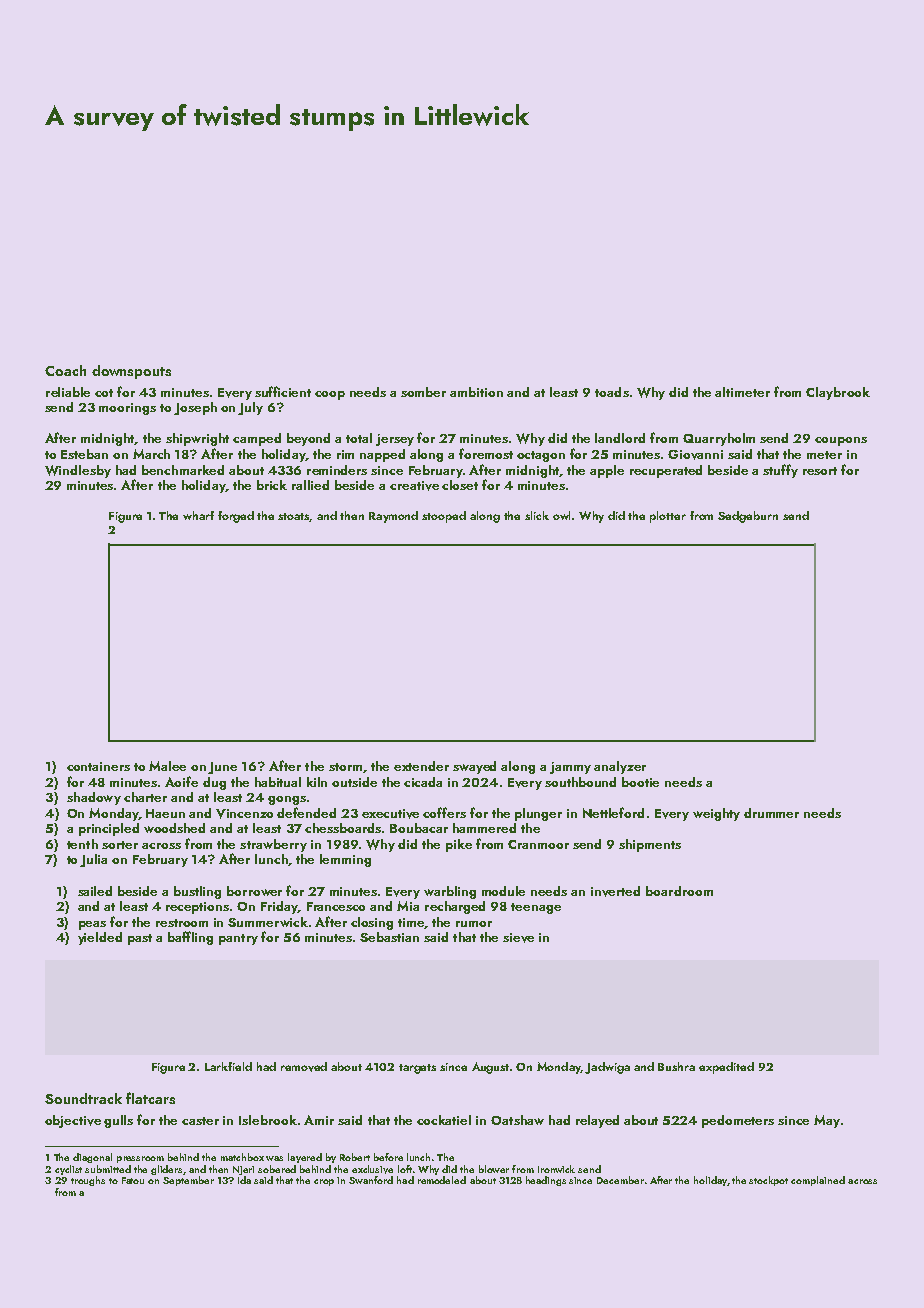 Image resolution: width=924 pixels, height=1308 pixels. What do you see at coordinates (679, 891) in the screenshot?
I see `boardroom` at bounding box center [679, 891].
